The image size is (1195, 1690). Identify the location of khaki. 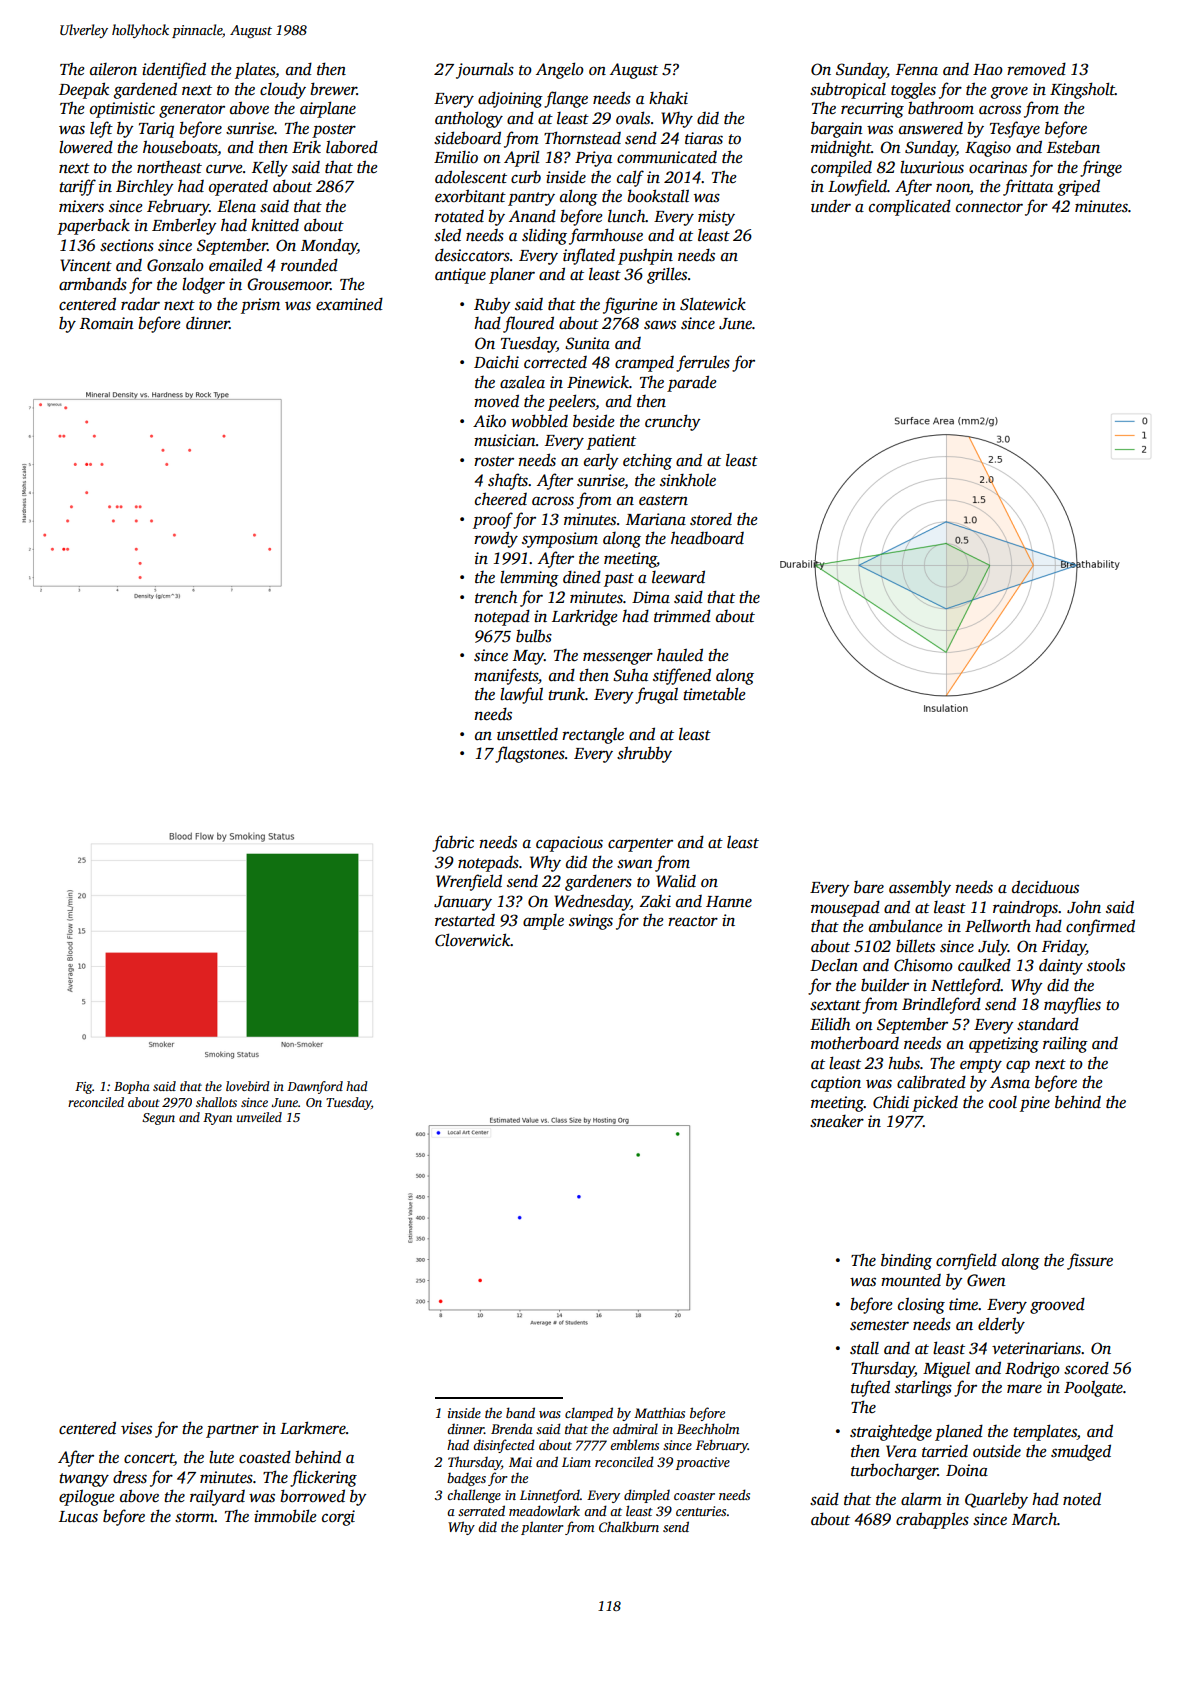
(668, 97).
